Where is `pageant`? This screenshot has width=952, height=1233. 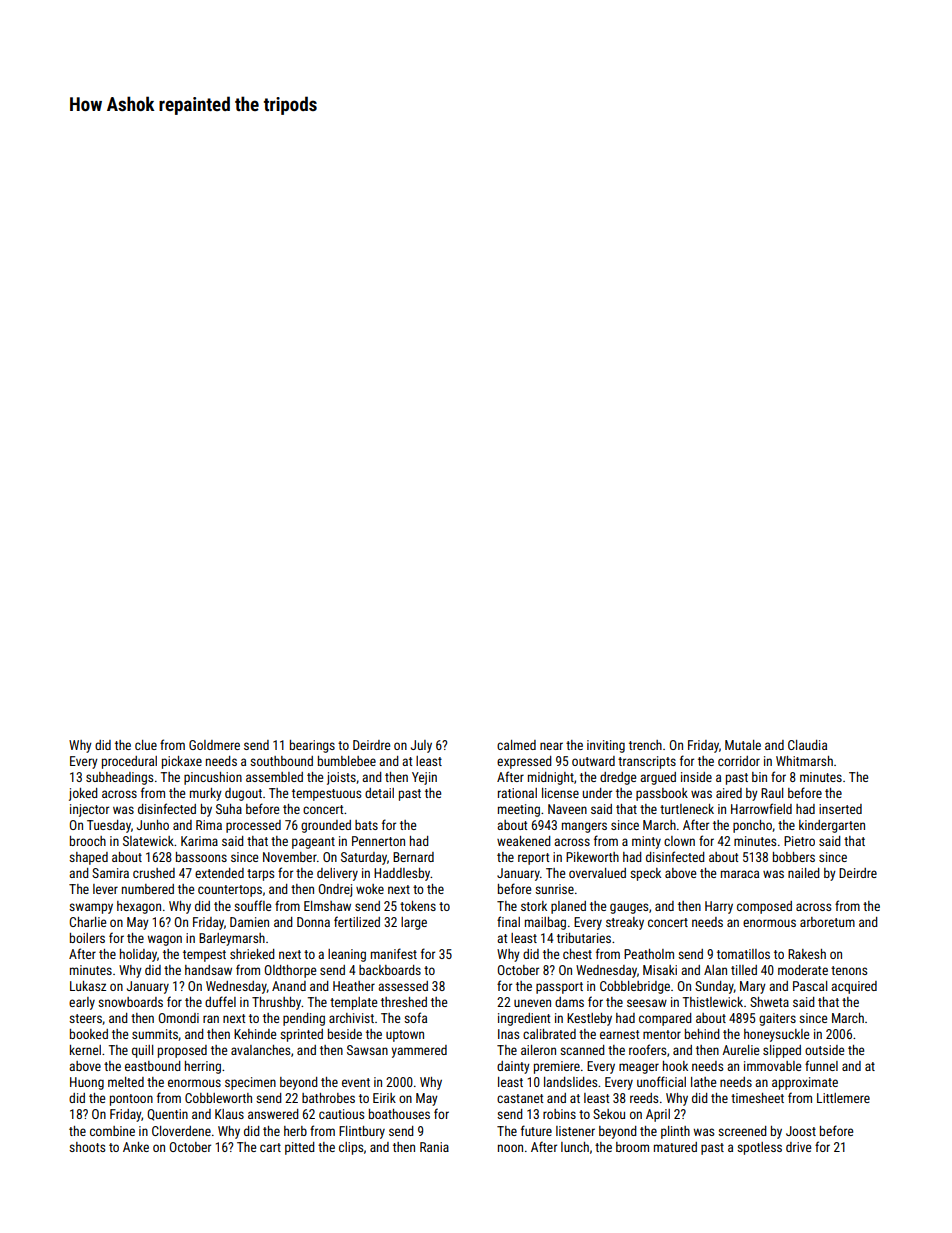
pageant is located at coordinates (313, 843).
